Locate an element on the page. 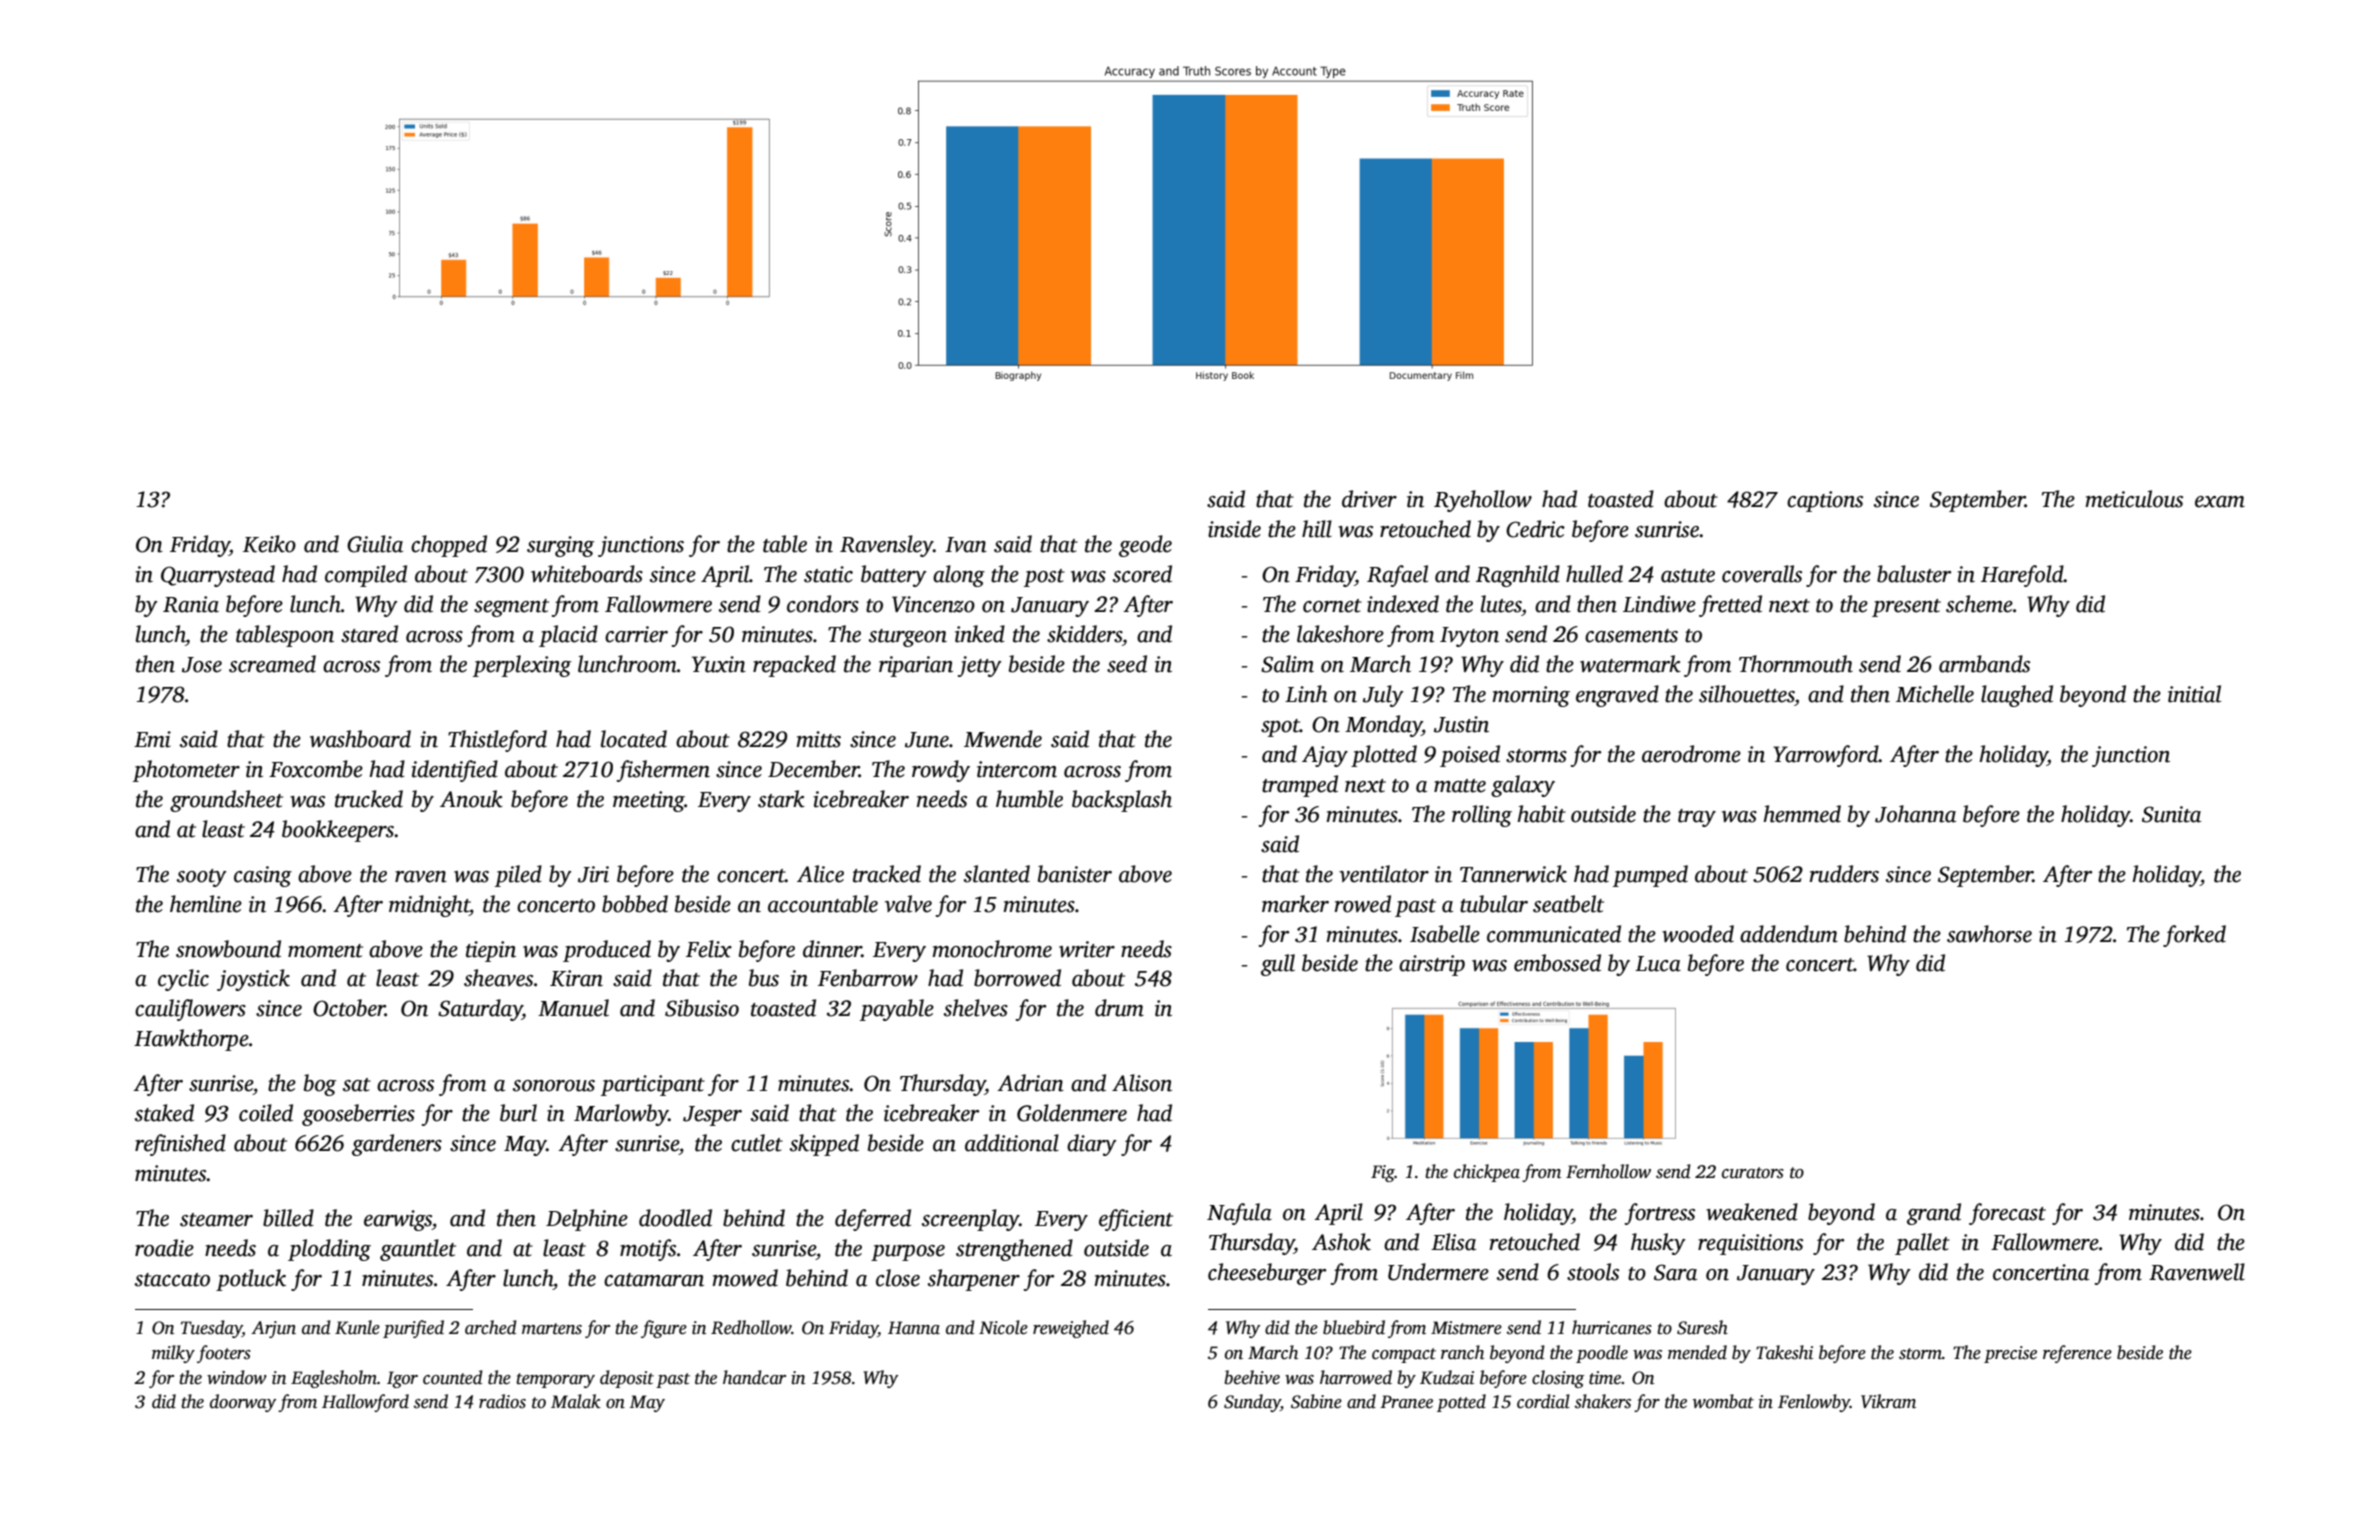 This document has height=1540, width=2380. Keiko is located at coordinates (269, 544).
